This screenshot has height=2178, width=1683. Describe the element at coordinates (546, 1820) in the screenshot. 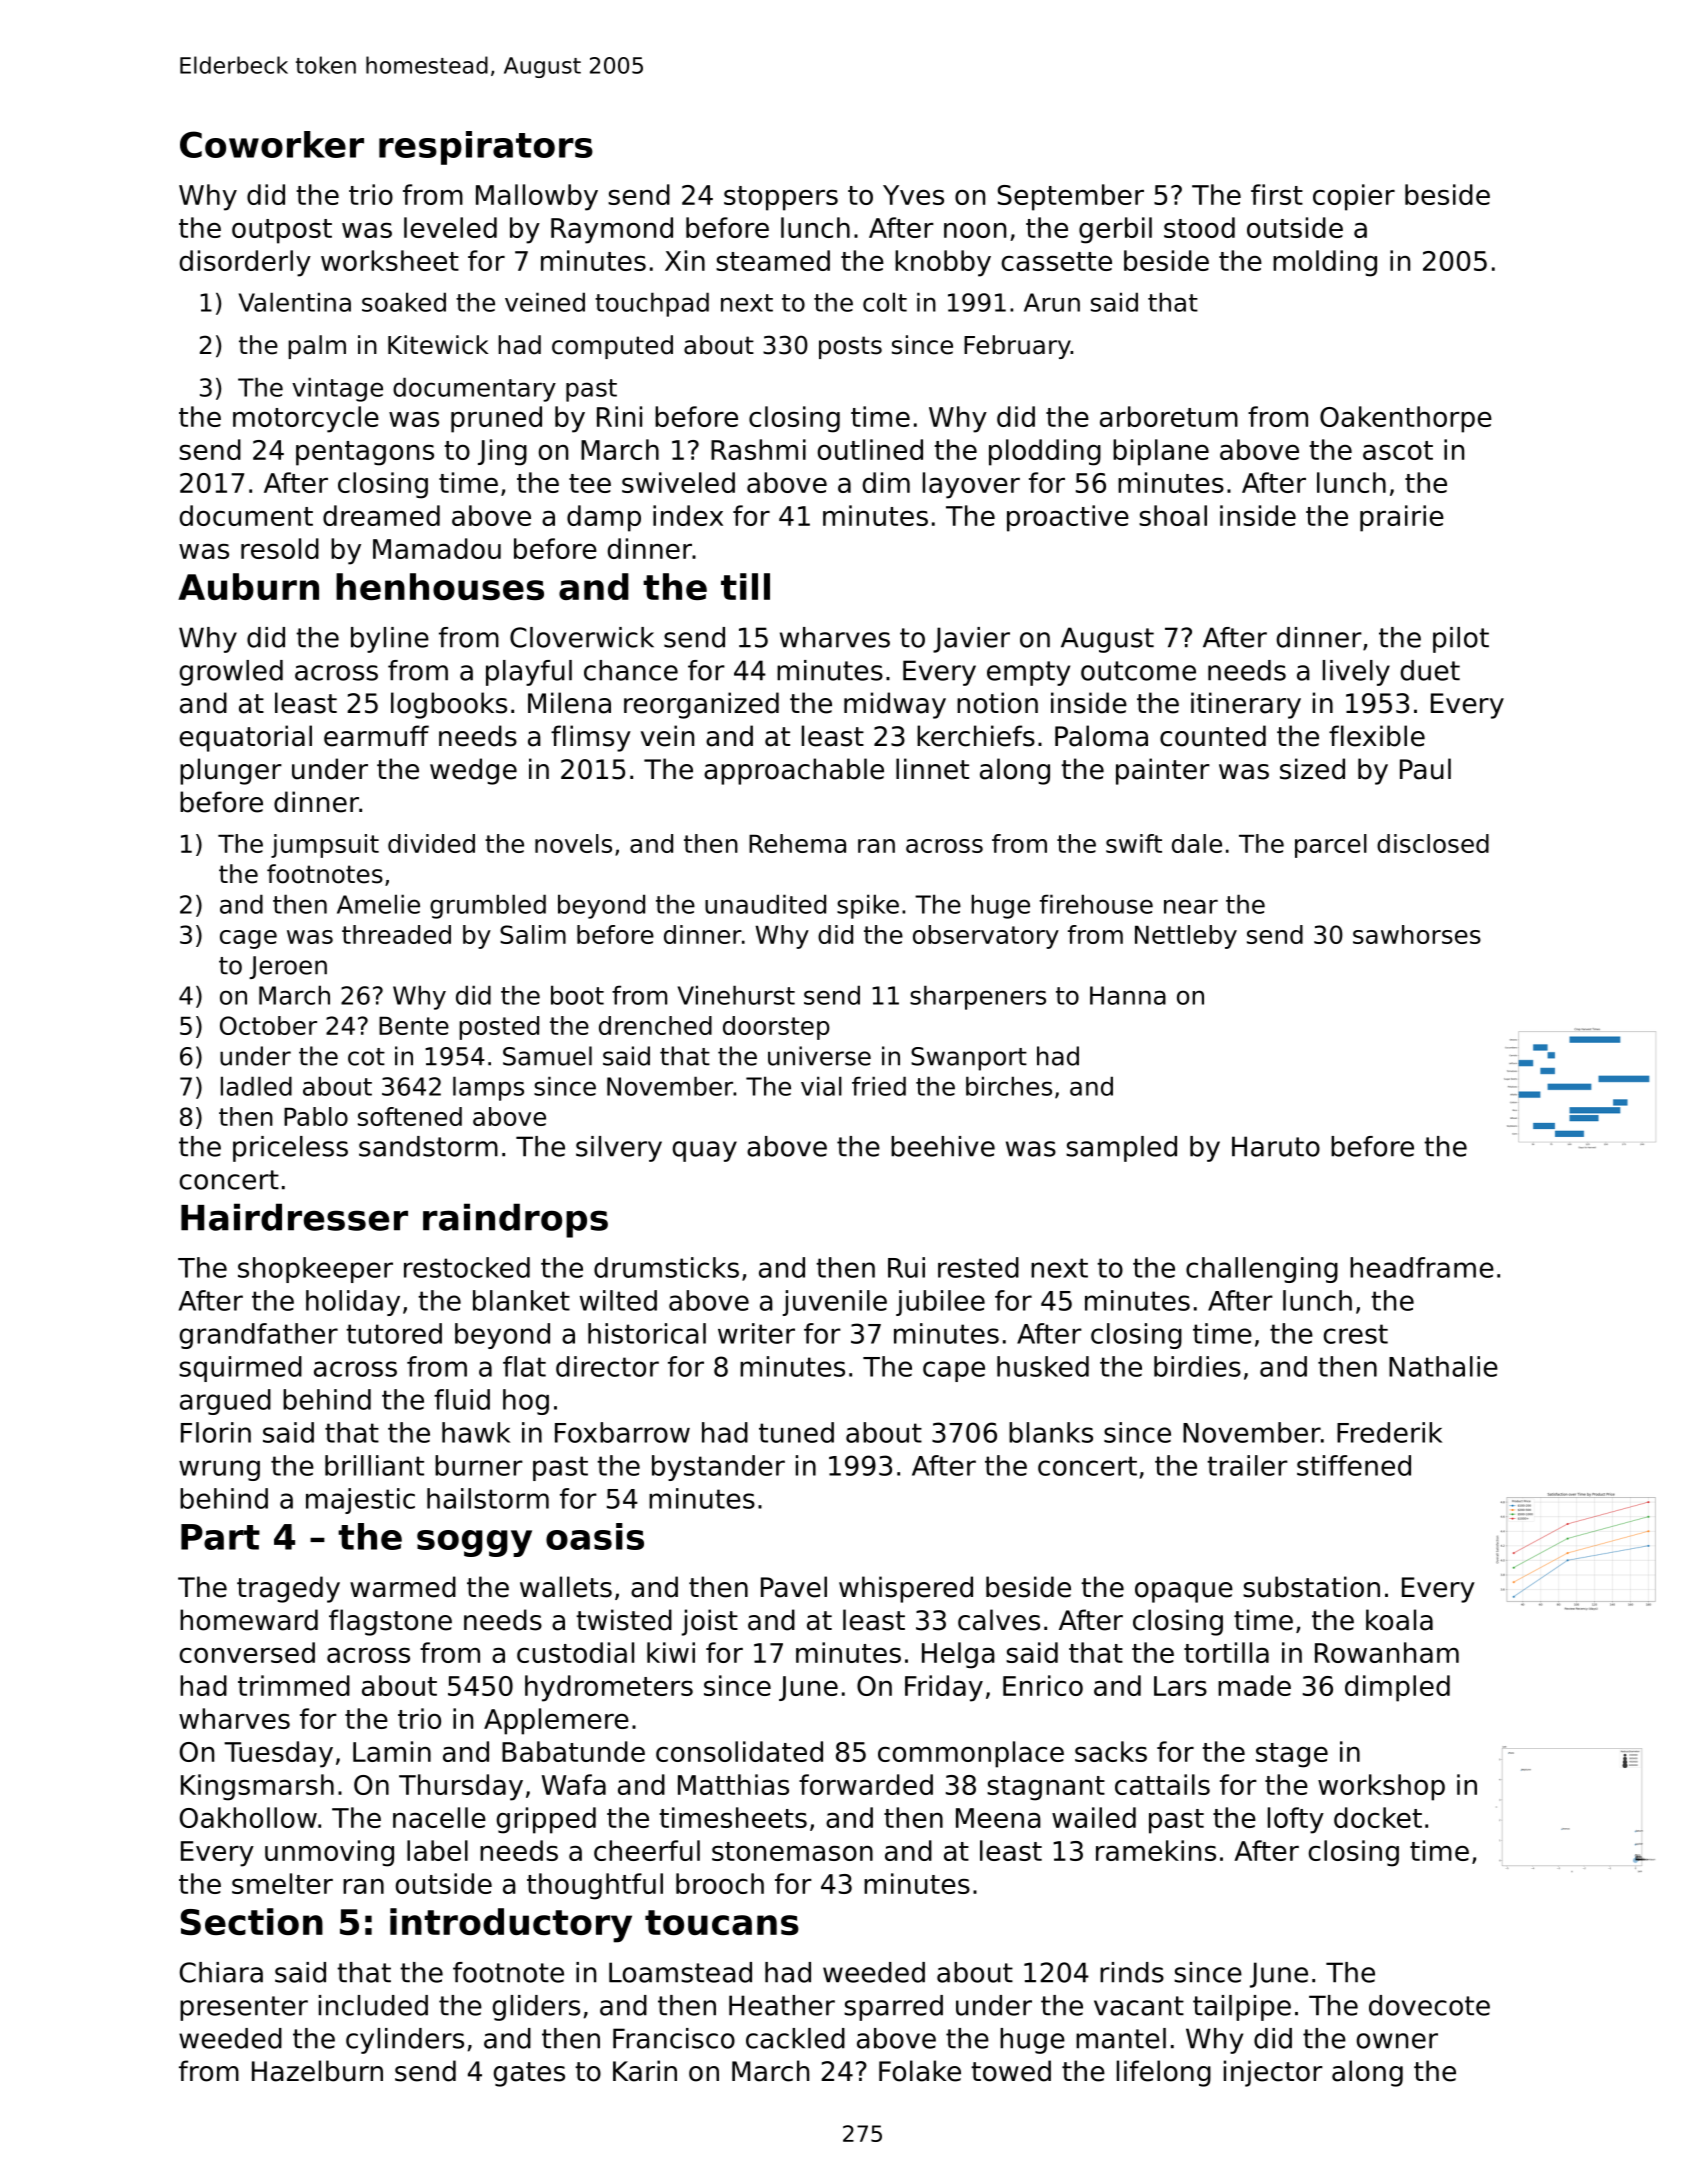

I see `gripped` at that location.
